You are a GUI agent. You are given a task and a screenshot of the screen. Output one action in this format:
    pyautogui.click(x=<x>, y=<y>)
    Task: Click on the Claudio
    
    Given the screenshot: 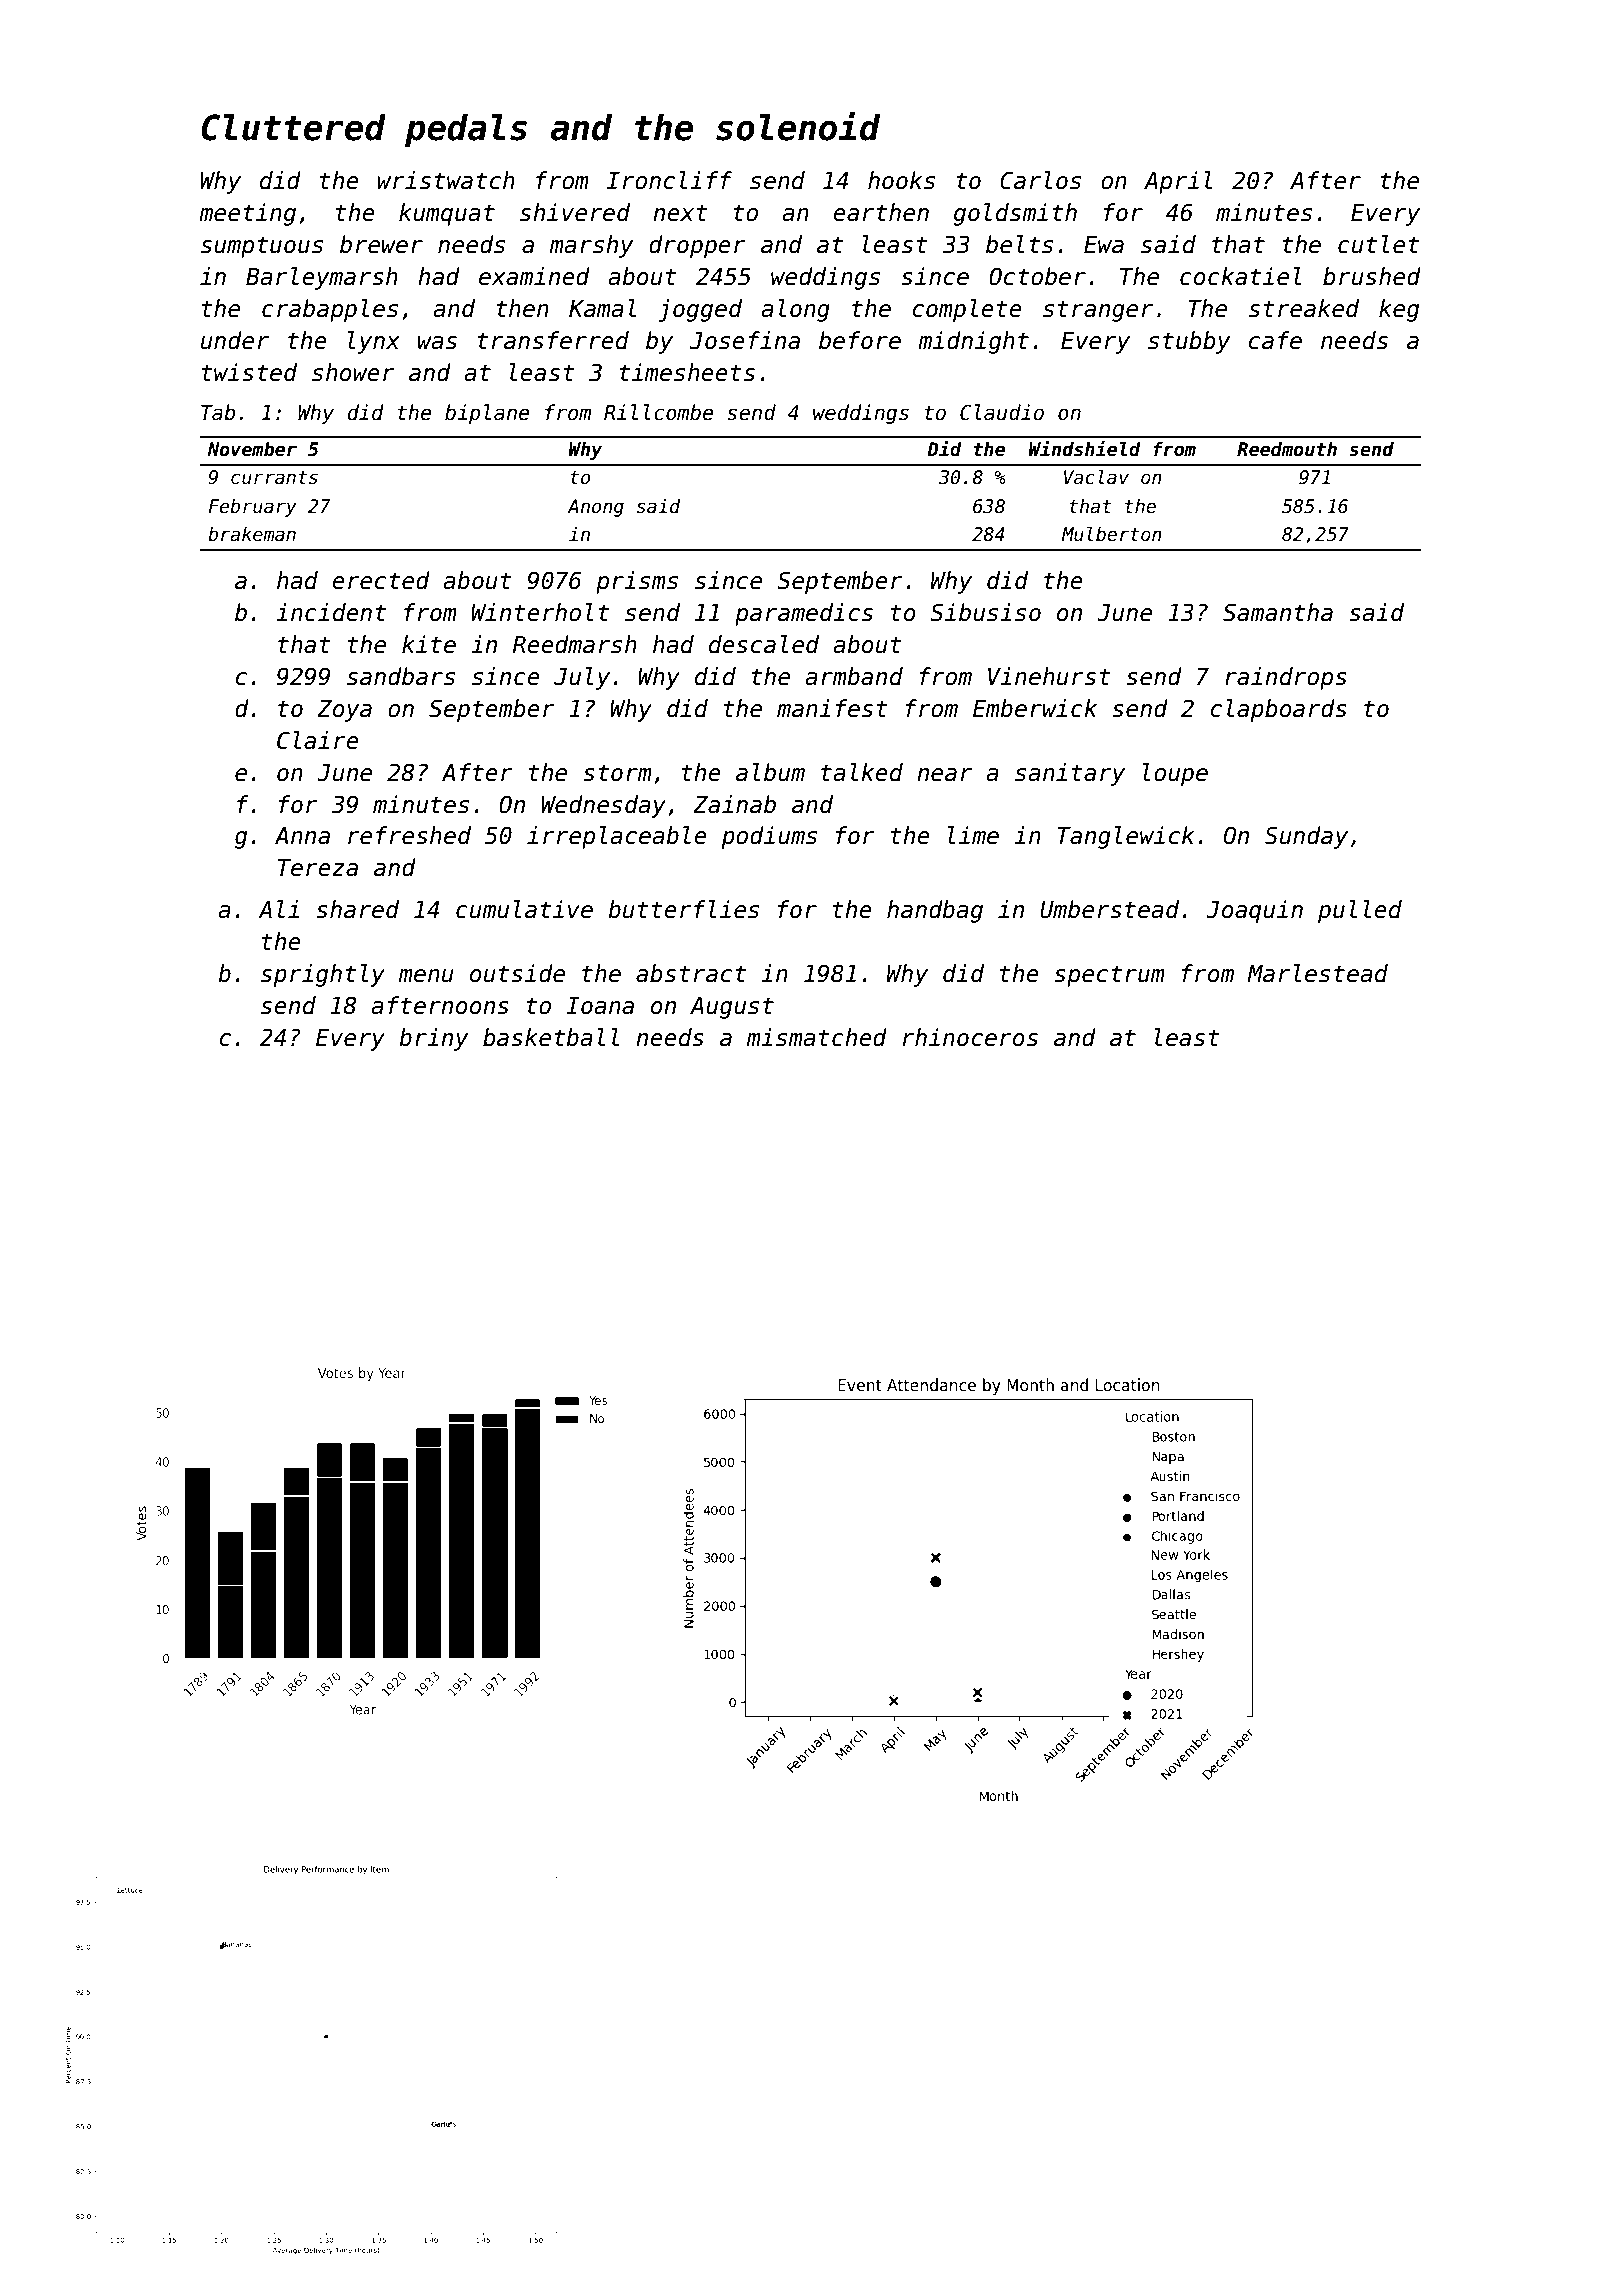 What is the action you would take?
    pyautogui.click(x=1002, y=412)
